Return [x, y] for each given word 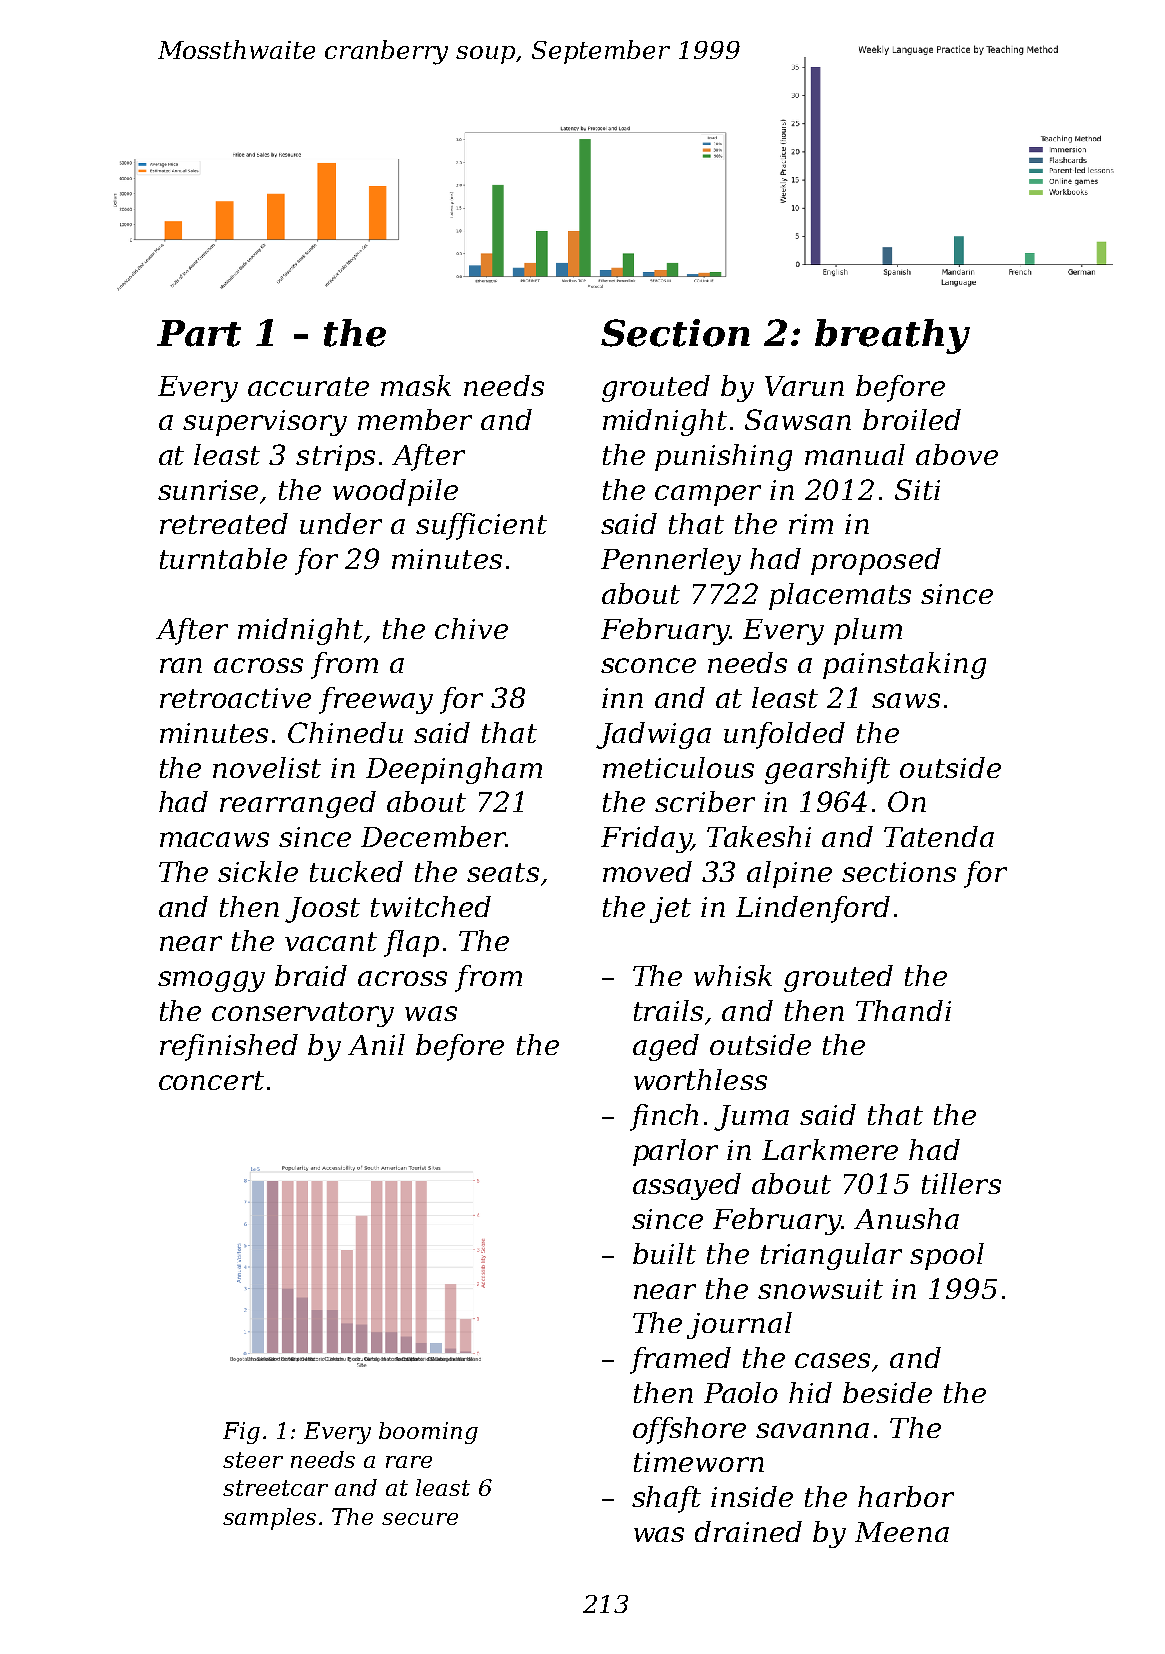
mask [416, 385]
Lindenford [813, 909]
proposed [876, 561]
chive [471, 628]
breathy [892, 336]
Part [199, 333]
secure [420, 1519]
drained [748, 1531]
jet [670, 910]
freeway [376, 700]
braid [311, 975]
